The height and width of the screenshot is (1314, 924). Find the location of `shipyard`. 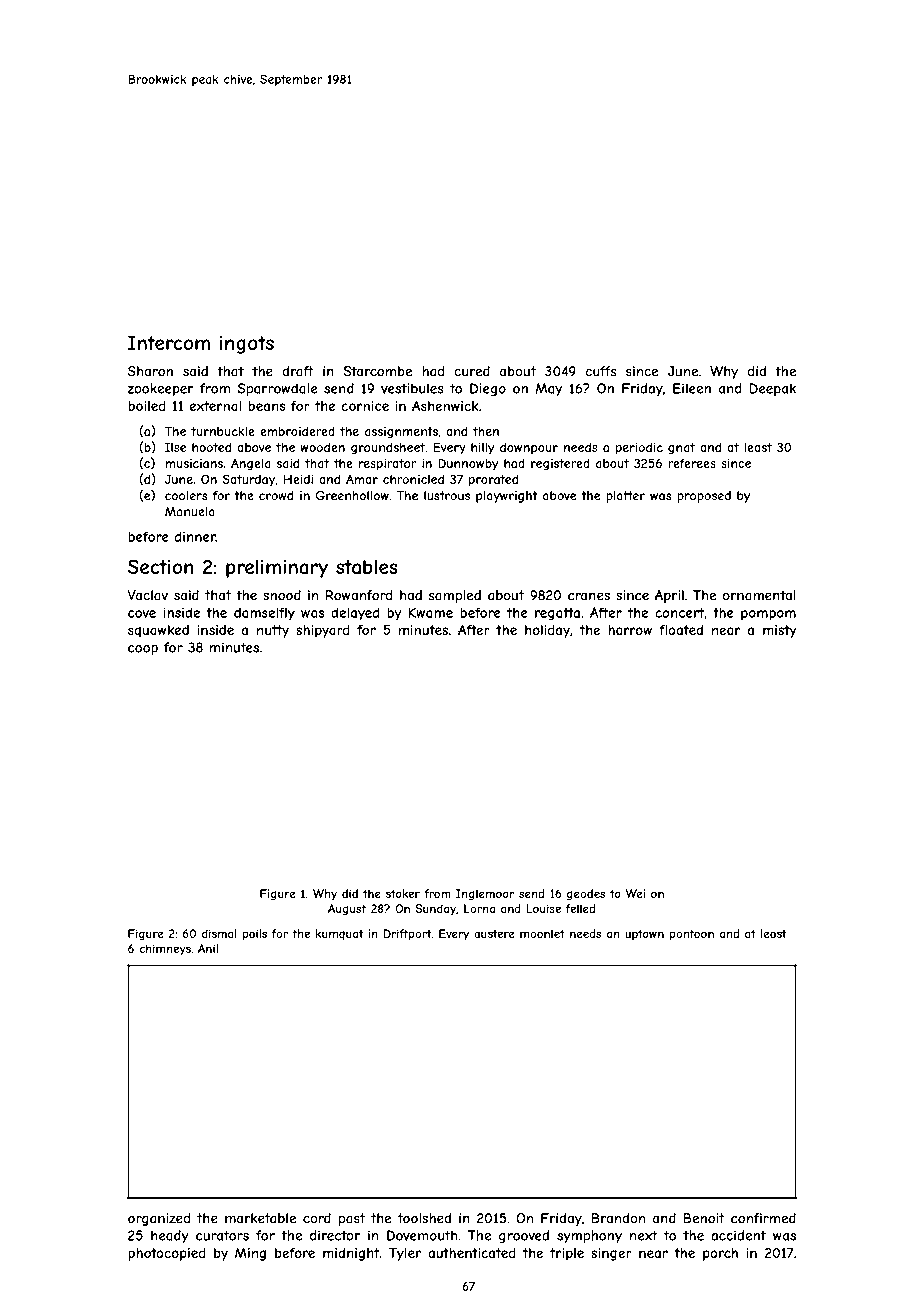

shipyard is located at coordinates (323, 631).
